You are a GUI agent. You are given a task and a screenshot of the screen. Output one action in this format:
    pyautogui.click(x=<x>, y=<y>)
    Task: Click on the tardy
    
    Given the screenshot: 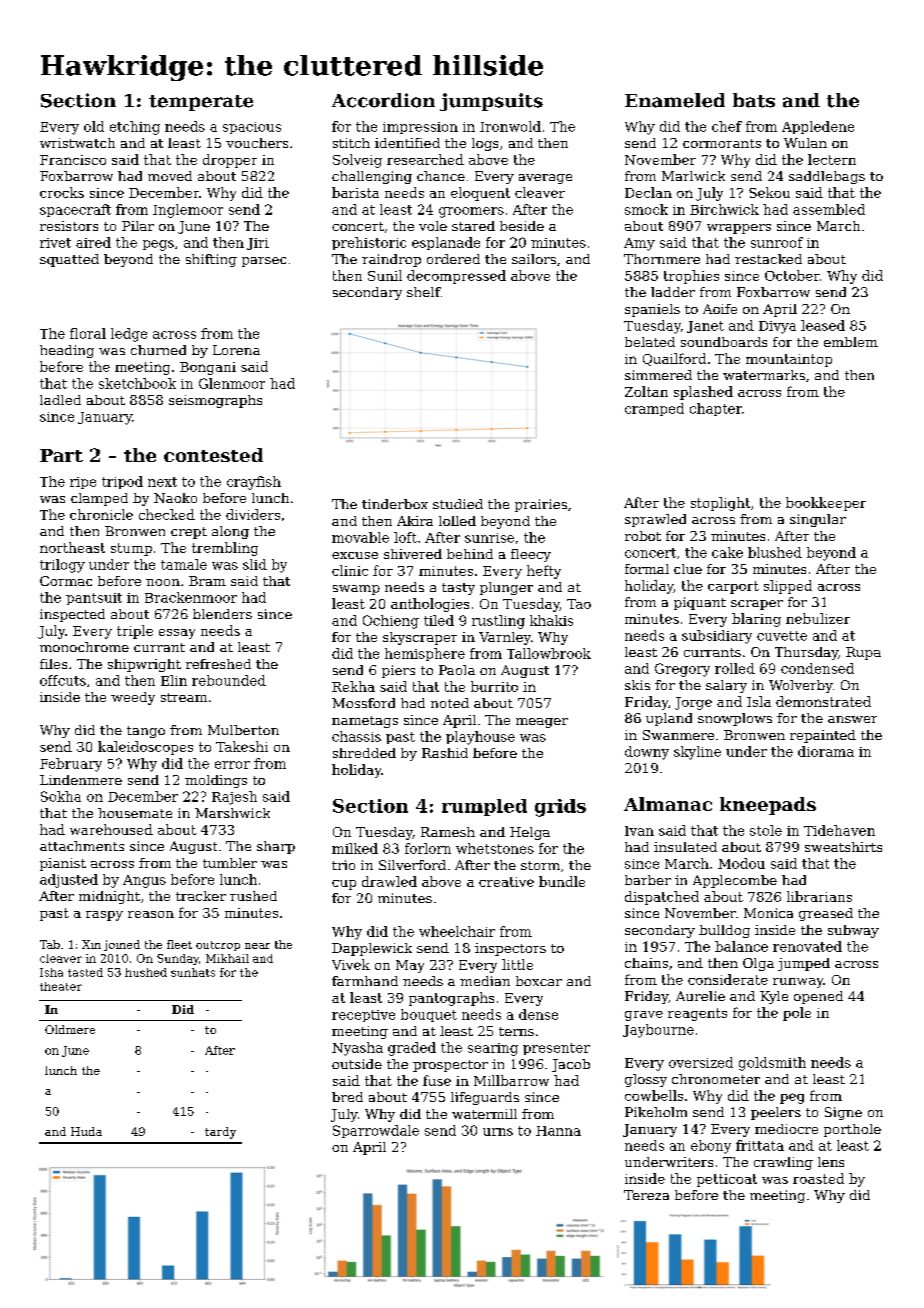 What is the action you would take?
    pyautogui.click(x=220, y=1133)
